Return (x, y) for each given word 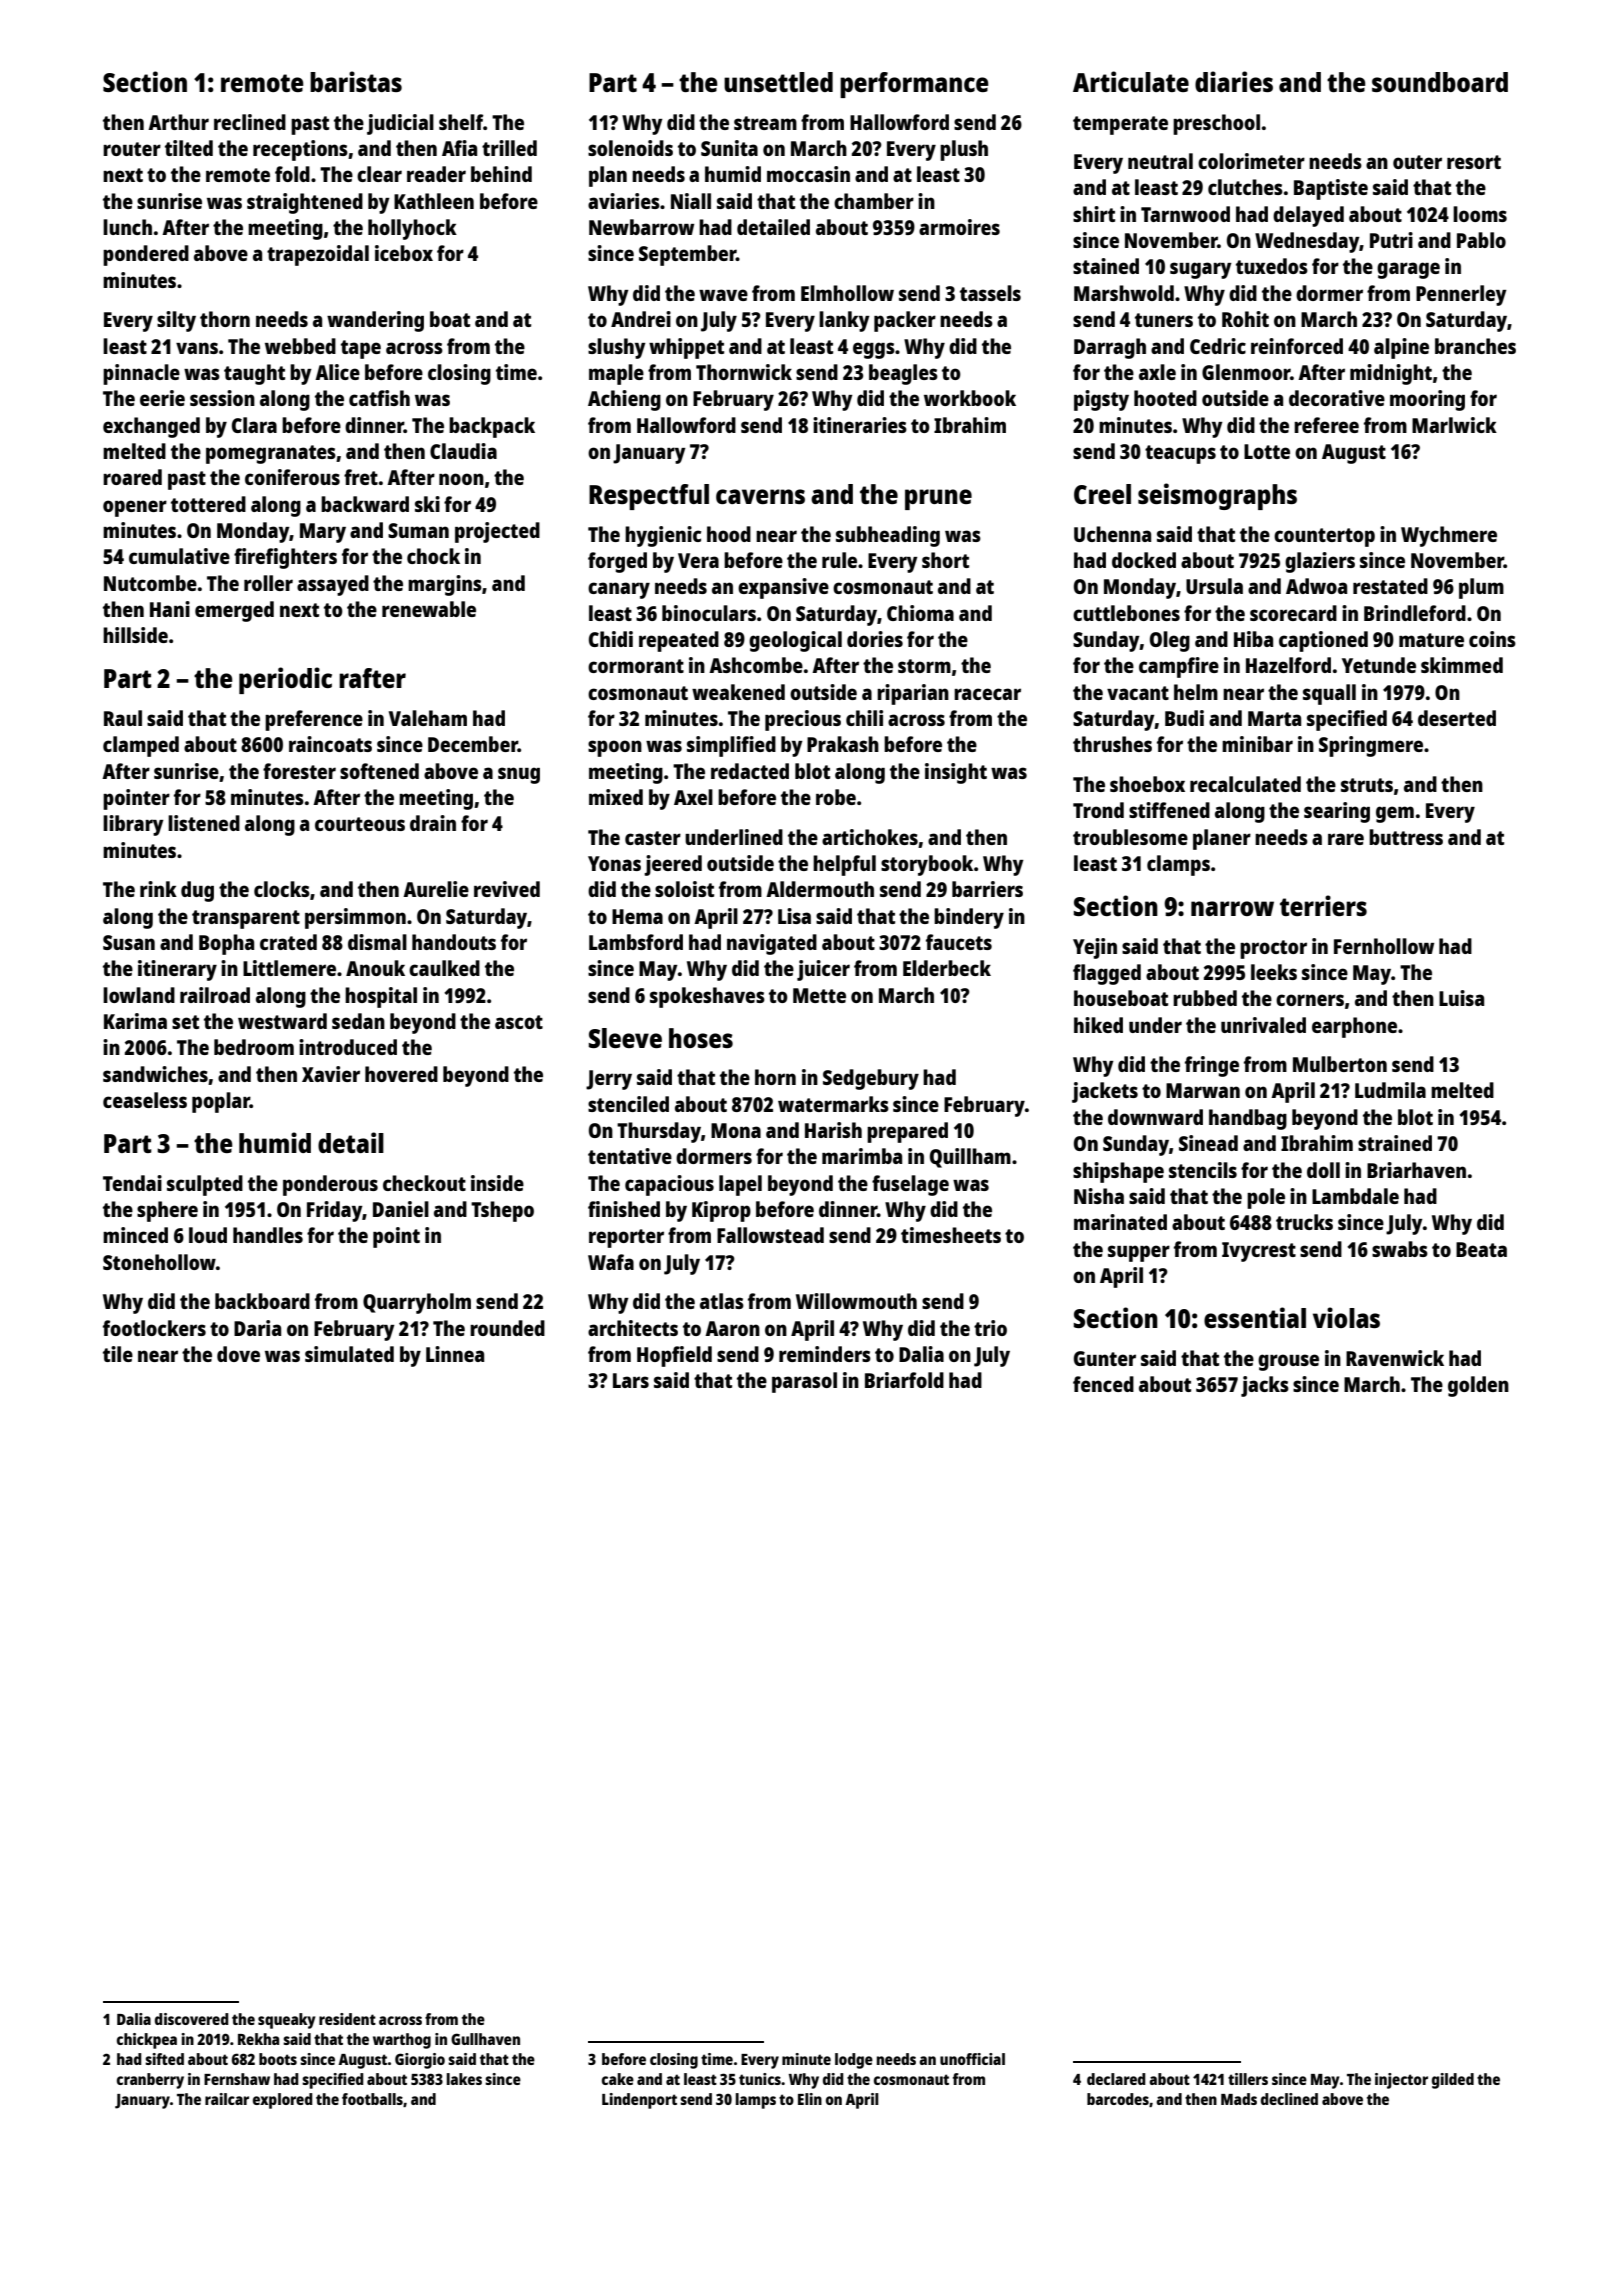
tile (118, 1354)
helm (1196, 692)
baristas (356, 81)
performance (914, 85)
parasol (804, 1382)
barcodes (1118, 2099)
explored (283, 2101)
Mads (1239, 2099)
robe (836, 797)
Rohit (1245, 319)
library (133, 825)
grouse (1288, 1362)
